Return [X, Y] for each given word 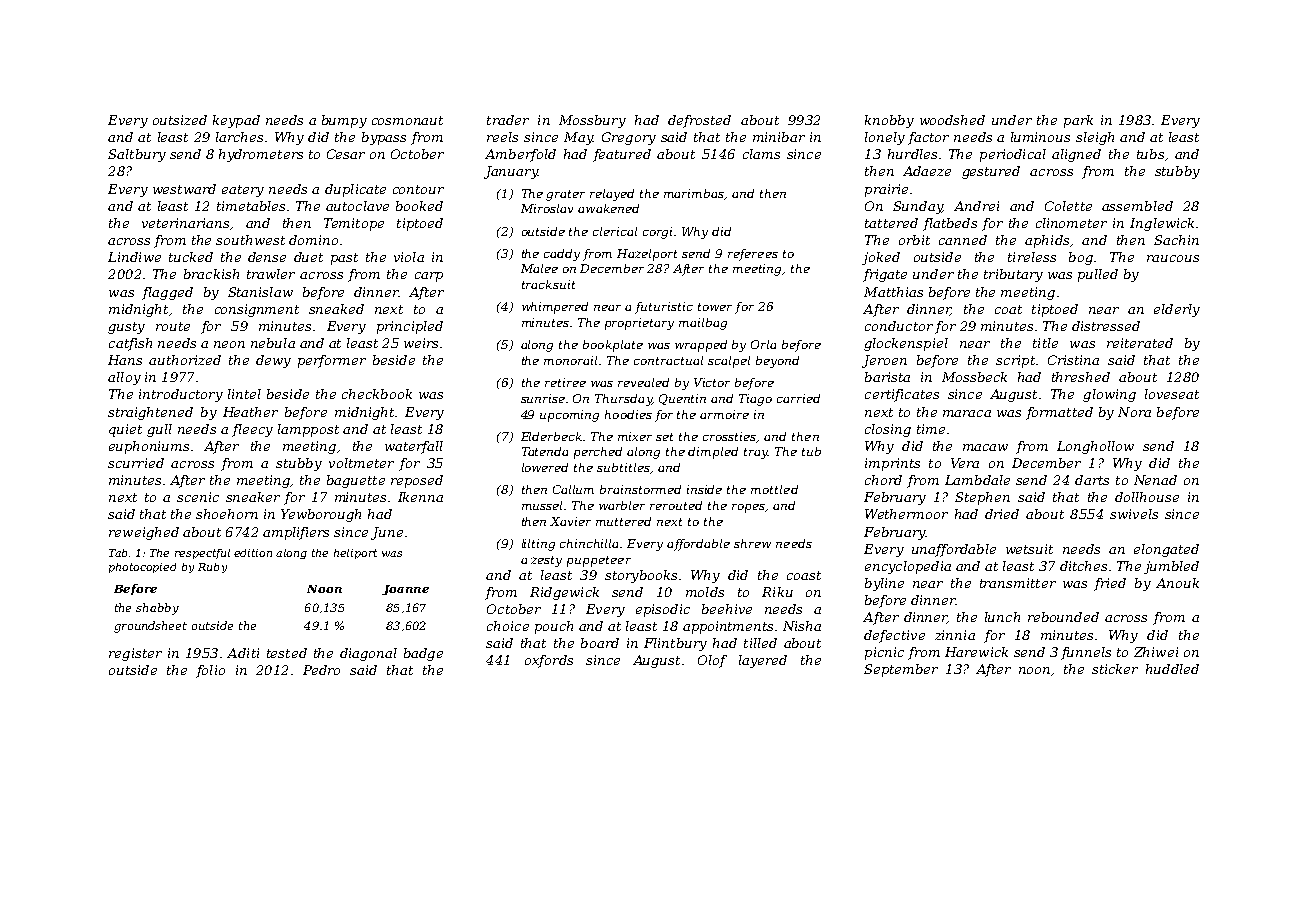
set [664, 437]
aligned [1076, 155]
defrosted [699, 121]
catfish [130, 344]
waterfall [414, 447]
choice [508, 626]
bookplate [613, 346]
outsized [180, 120]
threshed [1081, 377]
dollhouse [1147, 497]
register [135, 654]
